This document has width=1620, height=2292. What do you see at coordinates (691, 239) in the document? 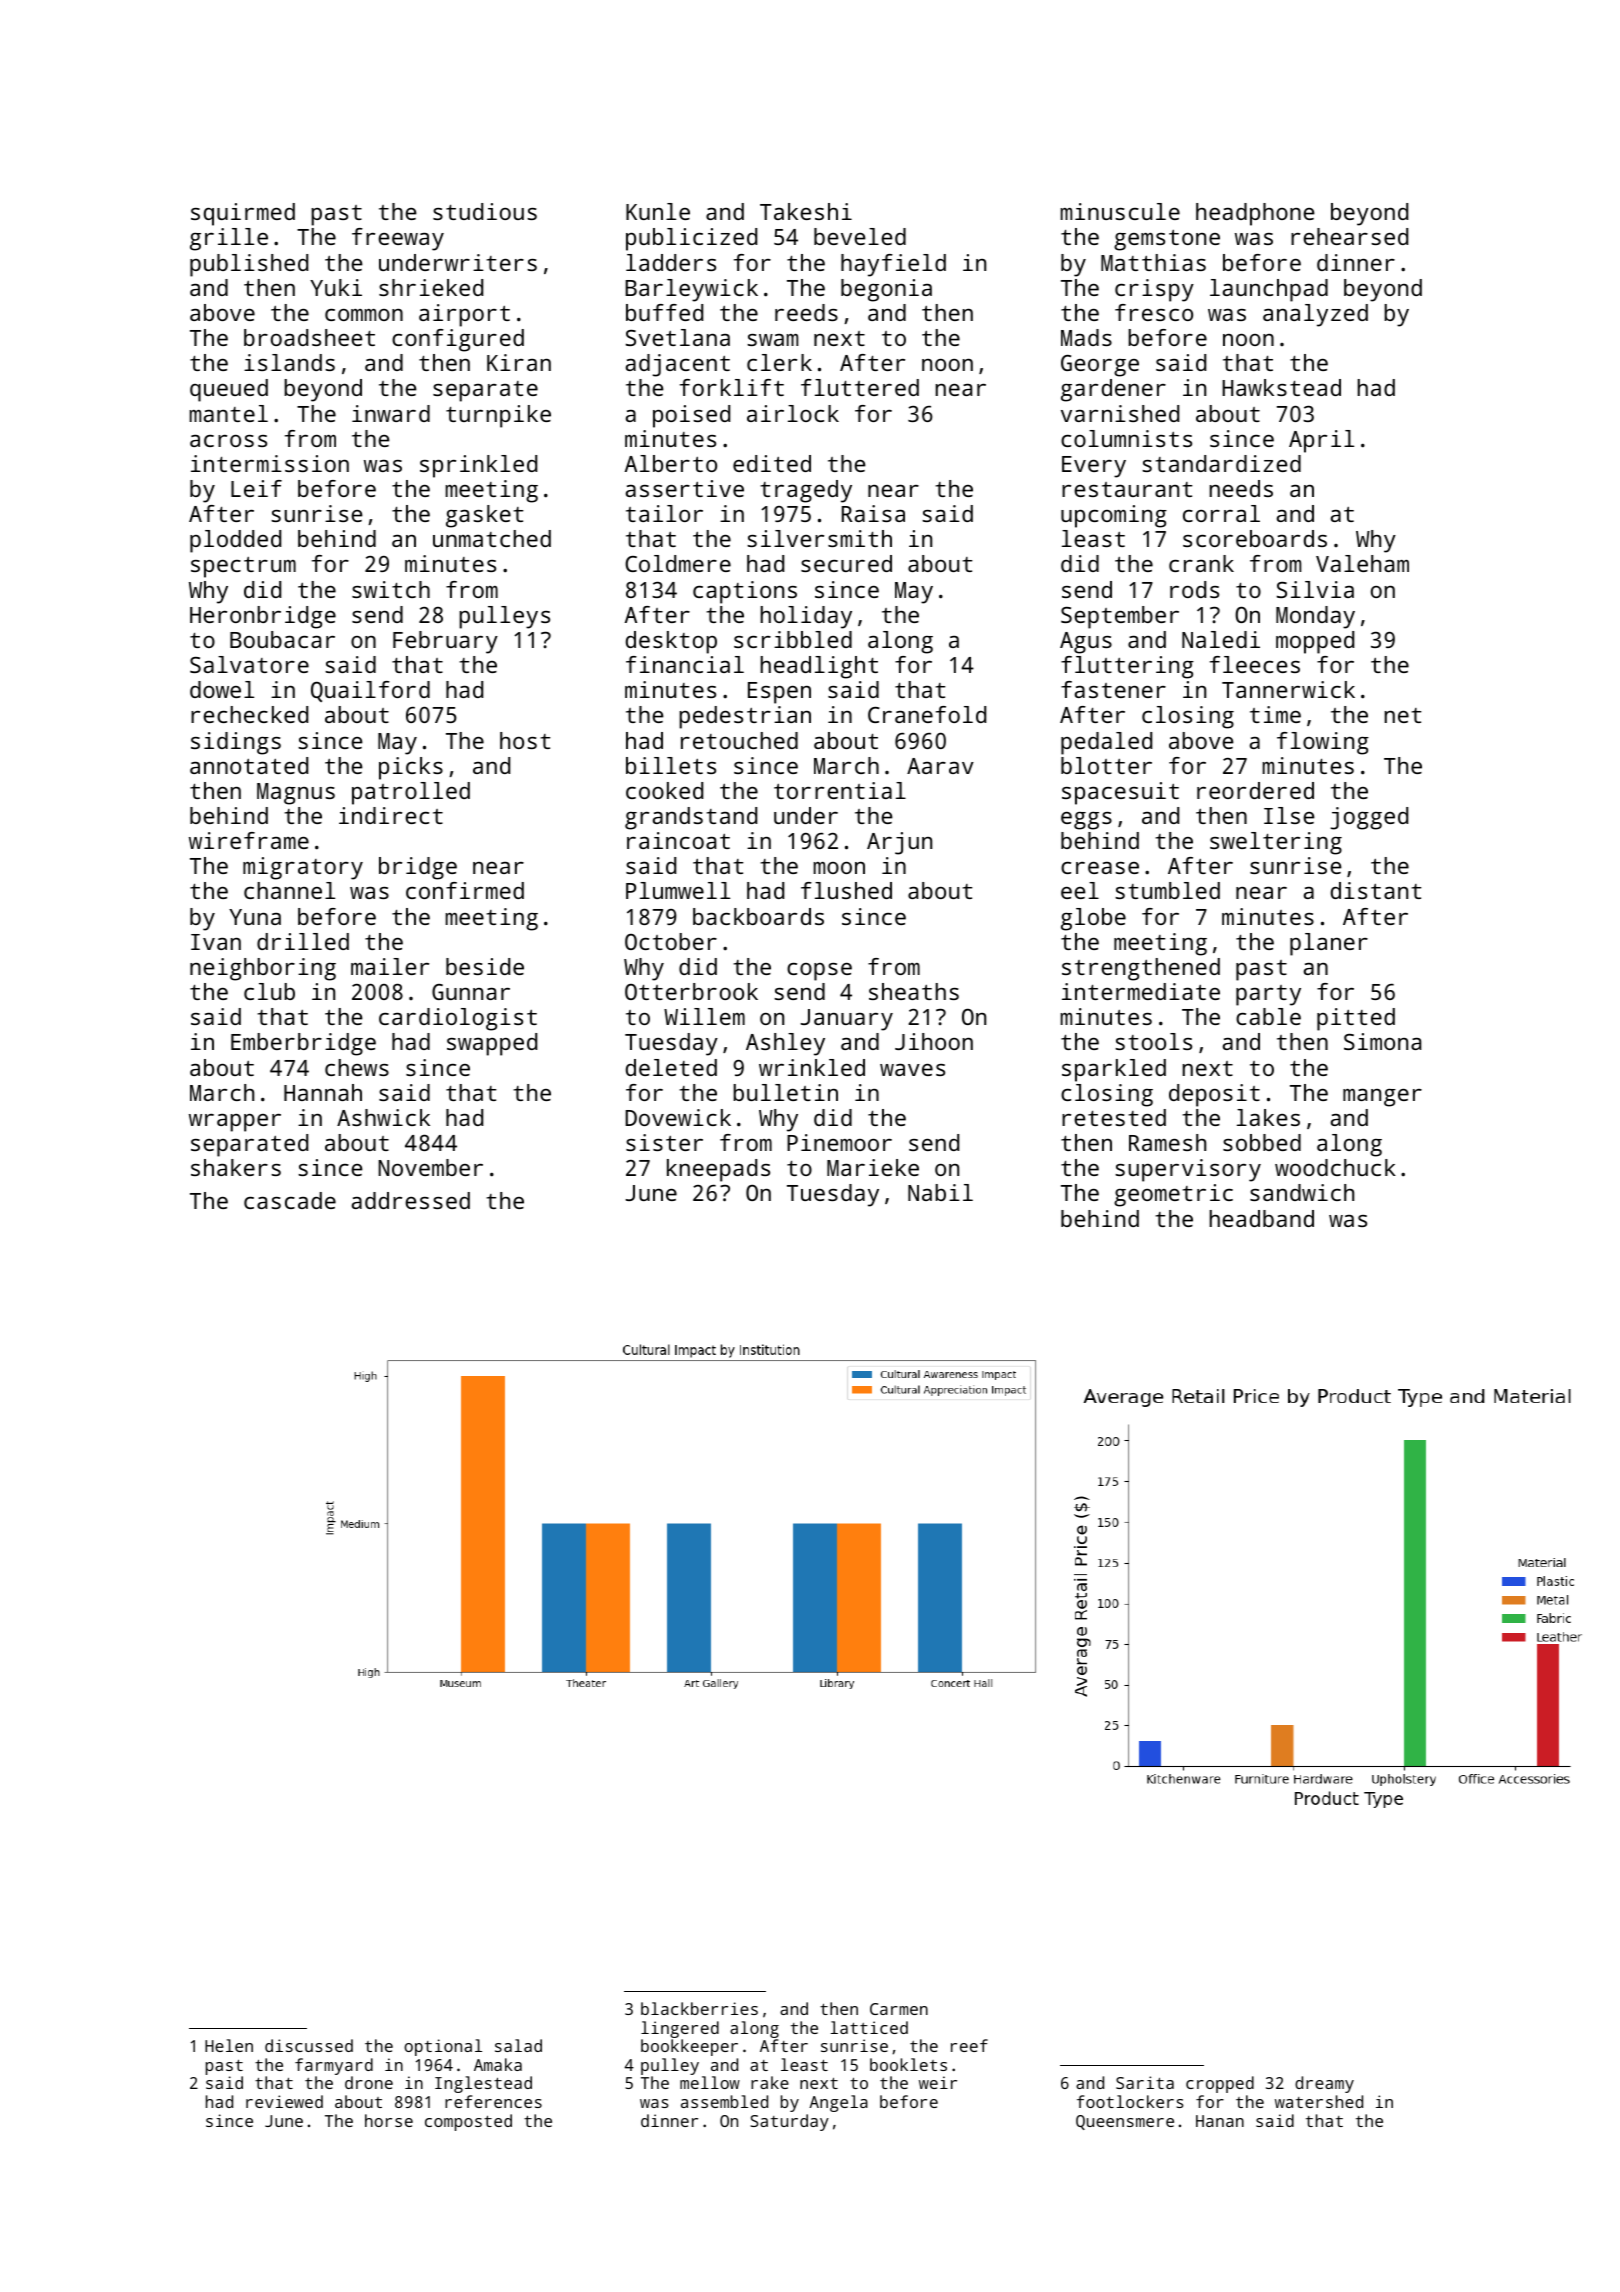
I see `publicized` at bounding box center [691, 239].
